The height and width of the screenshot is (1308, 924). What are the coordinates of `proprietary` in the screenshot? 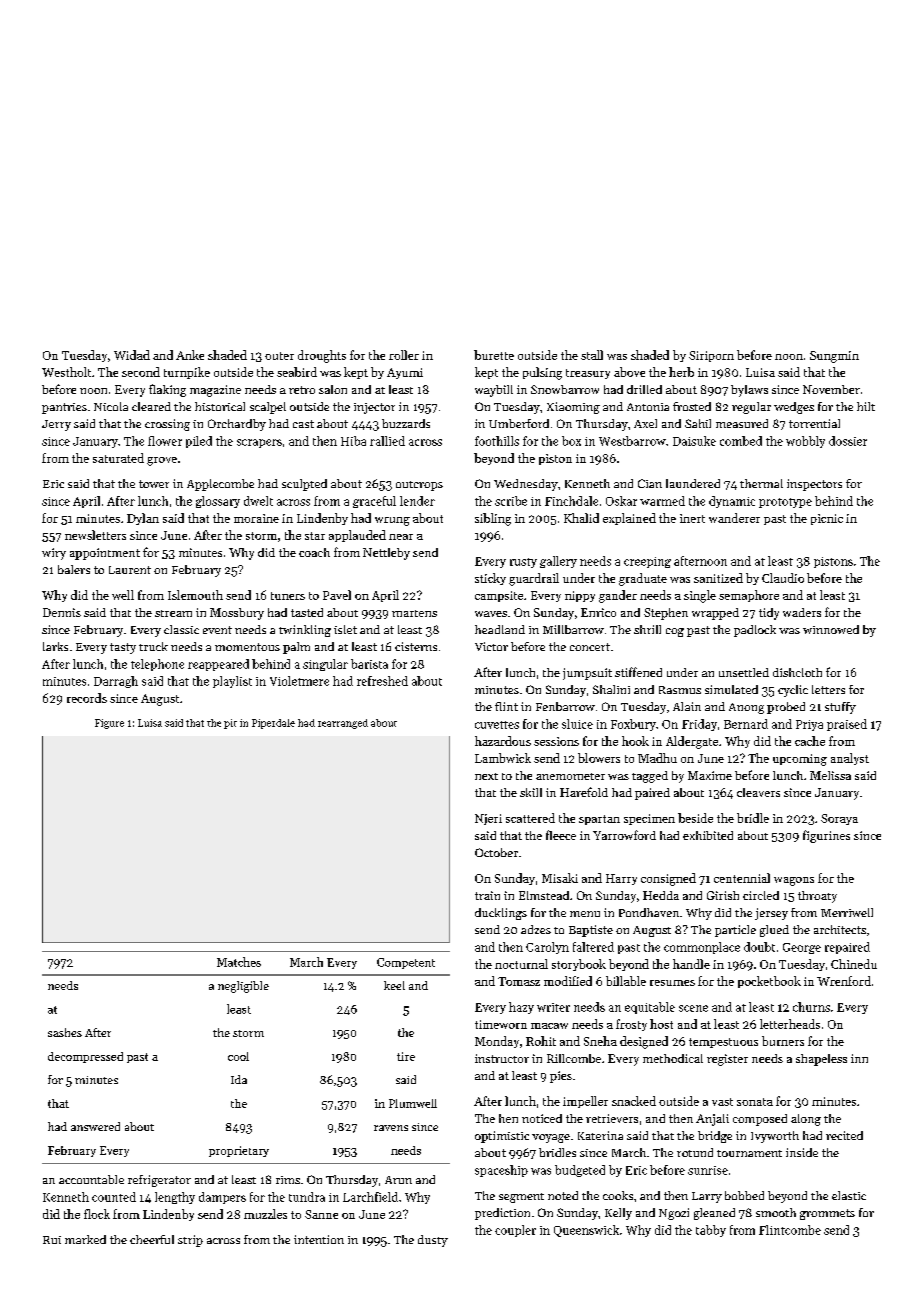 It's located at (239, 1151).
